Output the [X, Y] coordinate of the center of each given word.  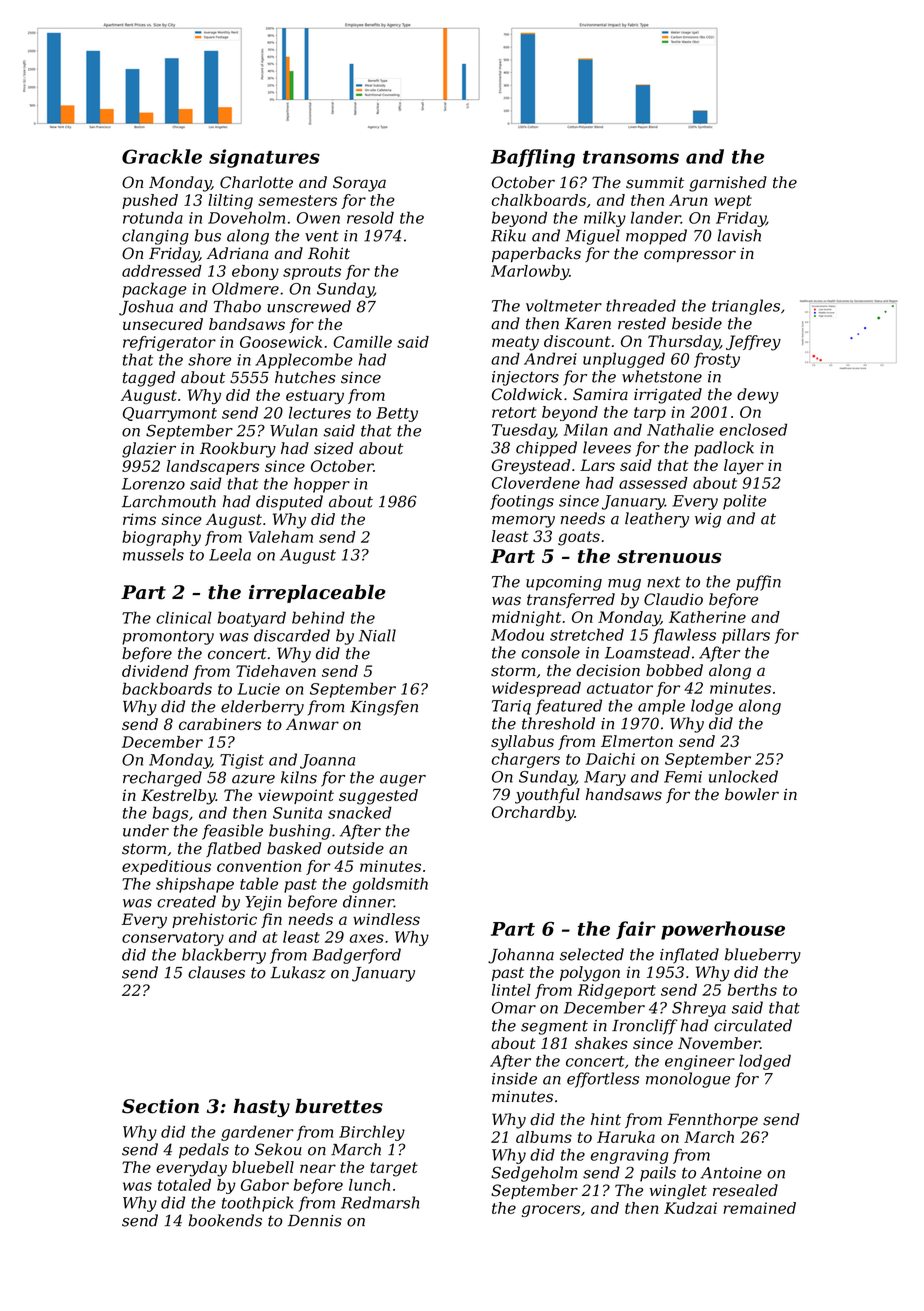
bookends [225, 1220]
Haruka [626, 1137]
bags [170, 814]
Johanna [521, 956]
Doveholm [246, 217]
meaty [515, 343]
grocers [551, 1211]
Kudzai [690, 1208]
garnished [728, 184]
